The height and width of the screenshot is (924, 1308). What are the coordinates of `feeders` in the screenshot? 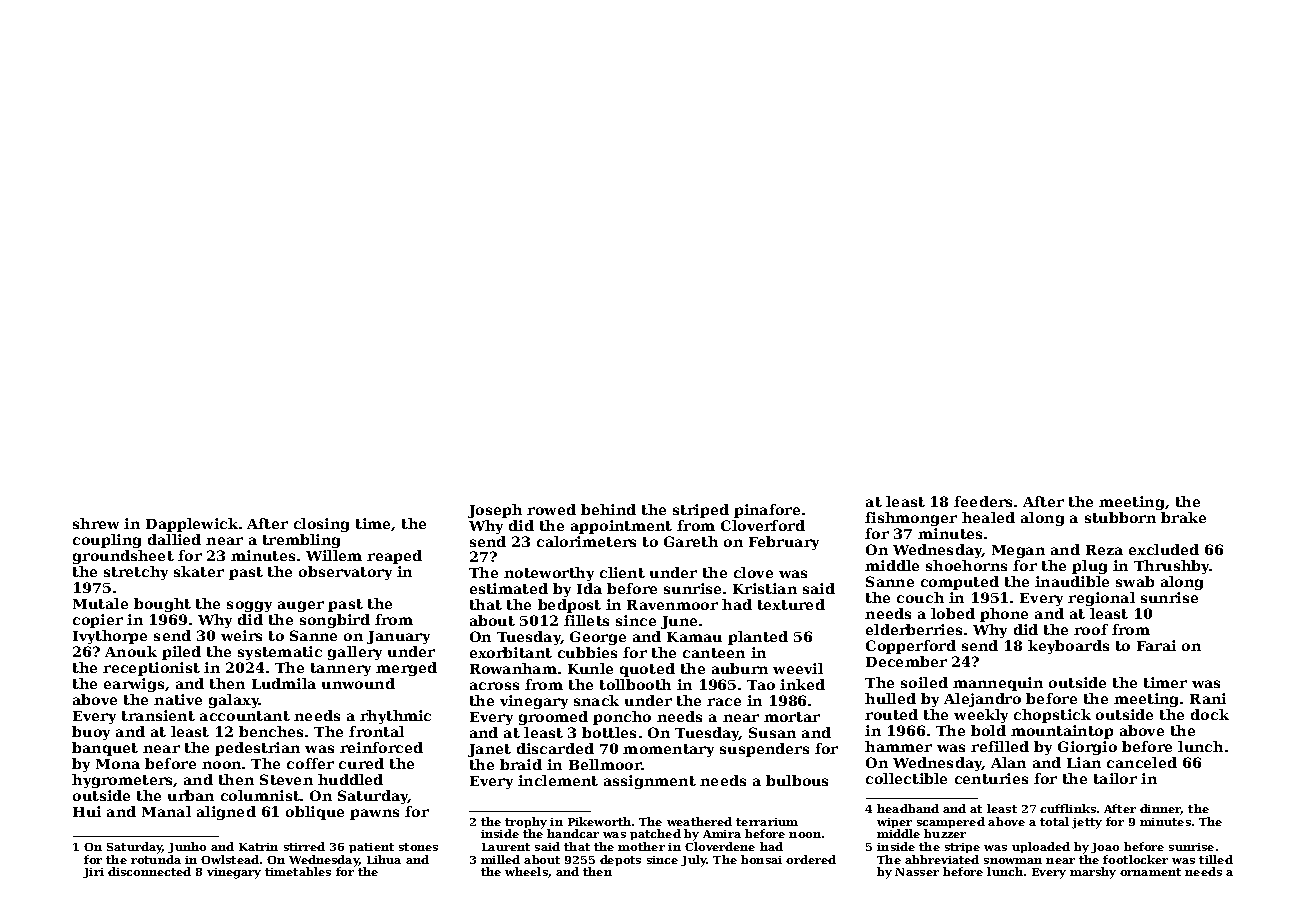 It's located at (983, 501).
